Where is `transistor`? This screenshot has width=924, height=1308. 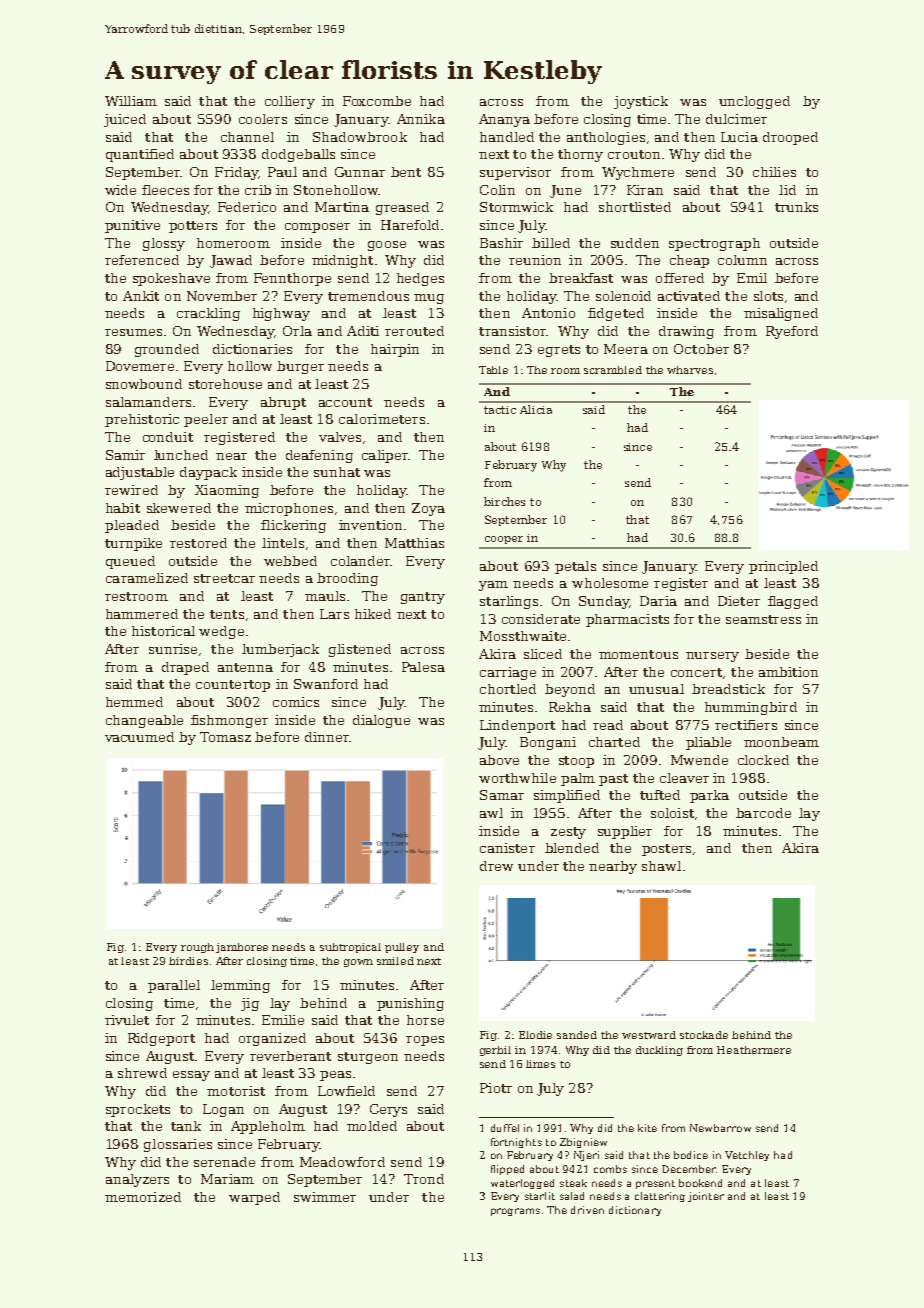 transistor is located at coordinates (512, 331).
